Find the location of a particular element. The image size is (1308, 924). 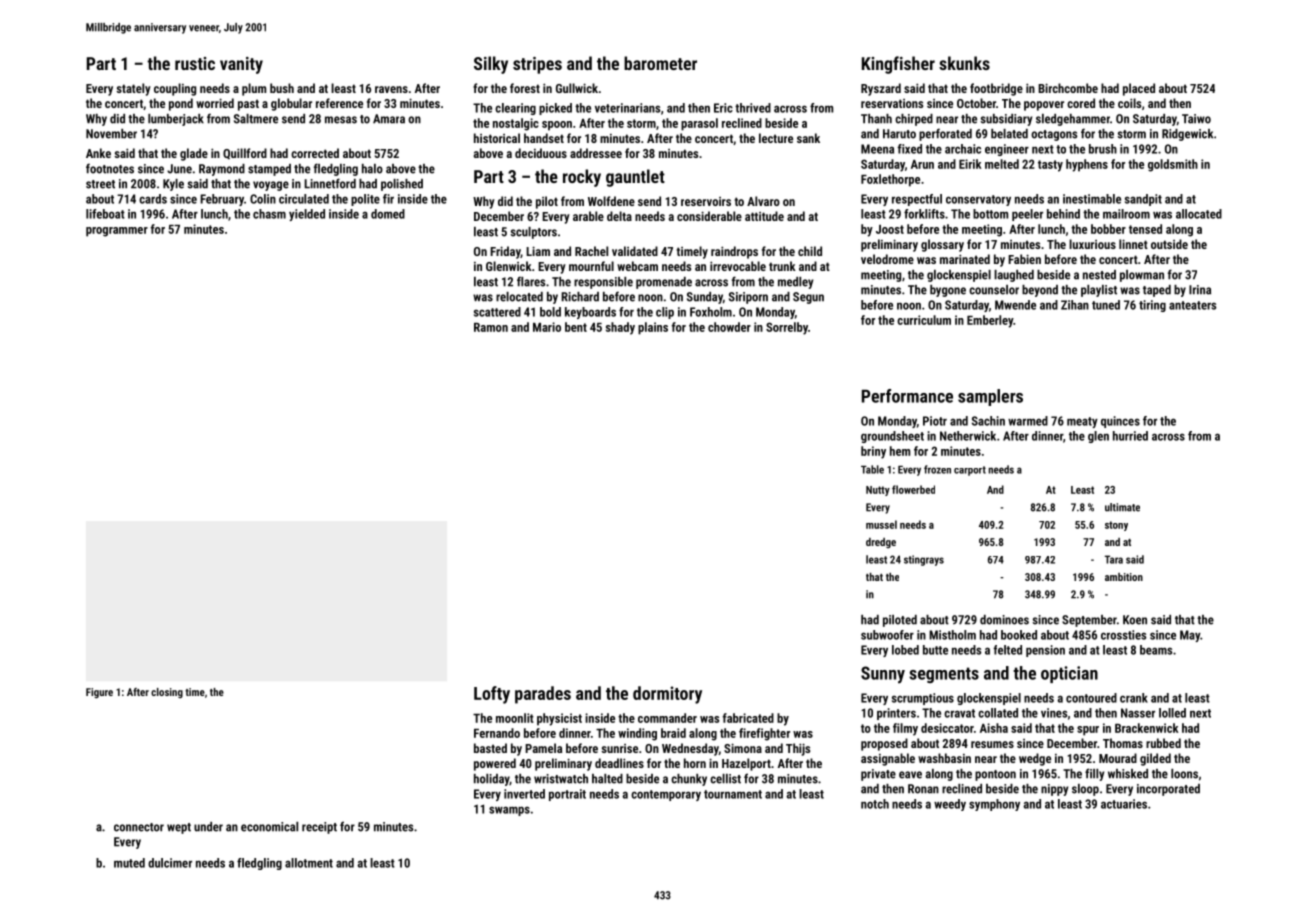

weedy is located at coordinates (950, 805).
